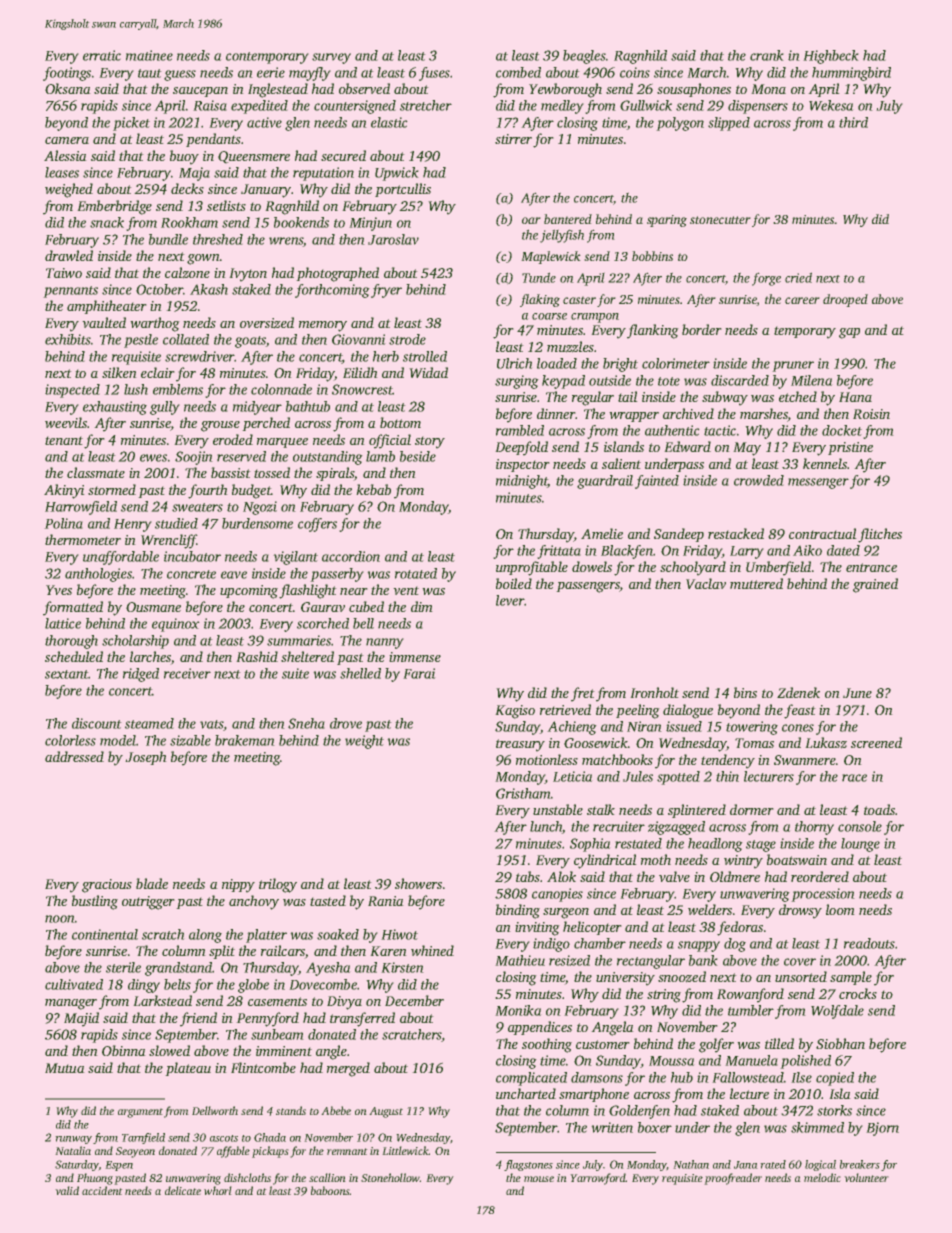 This page has height=1233, width=952. Describe the element at coordinates (860, 845) in the page. I see `lounge` at that location.
